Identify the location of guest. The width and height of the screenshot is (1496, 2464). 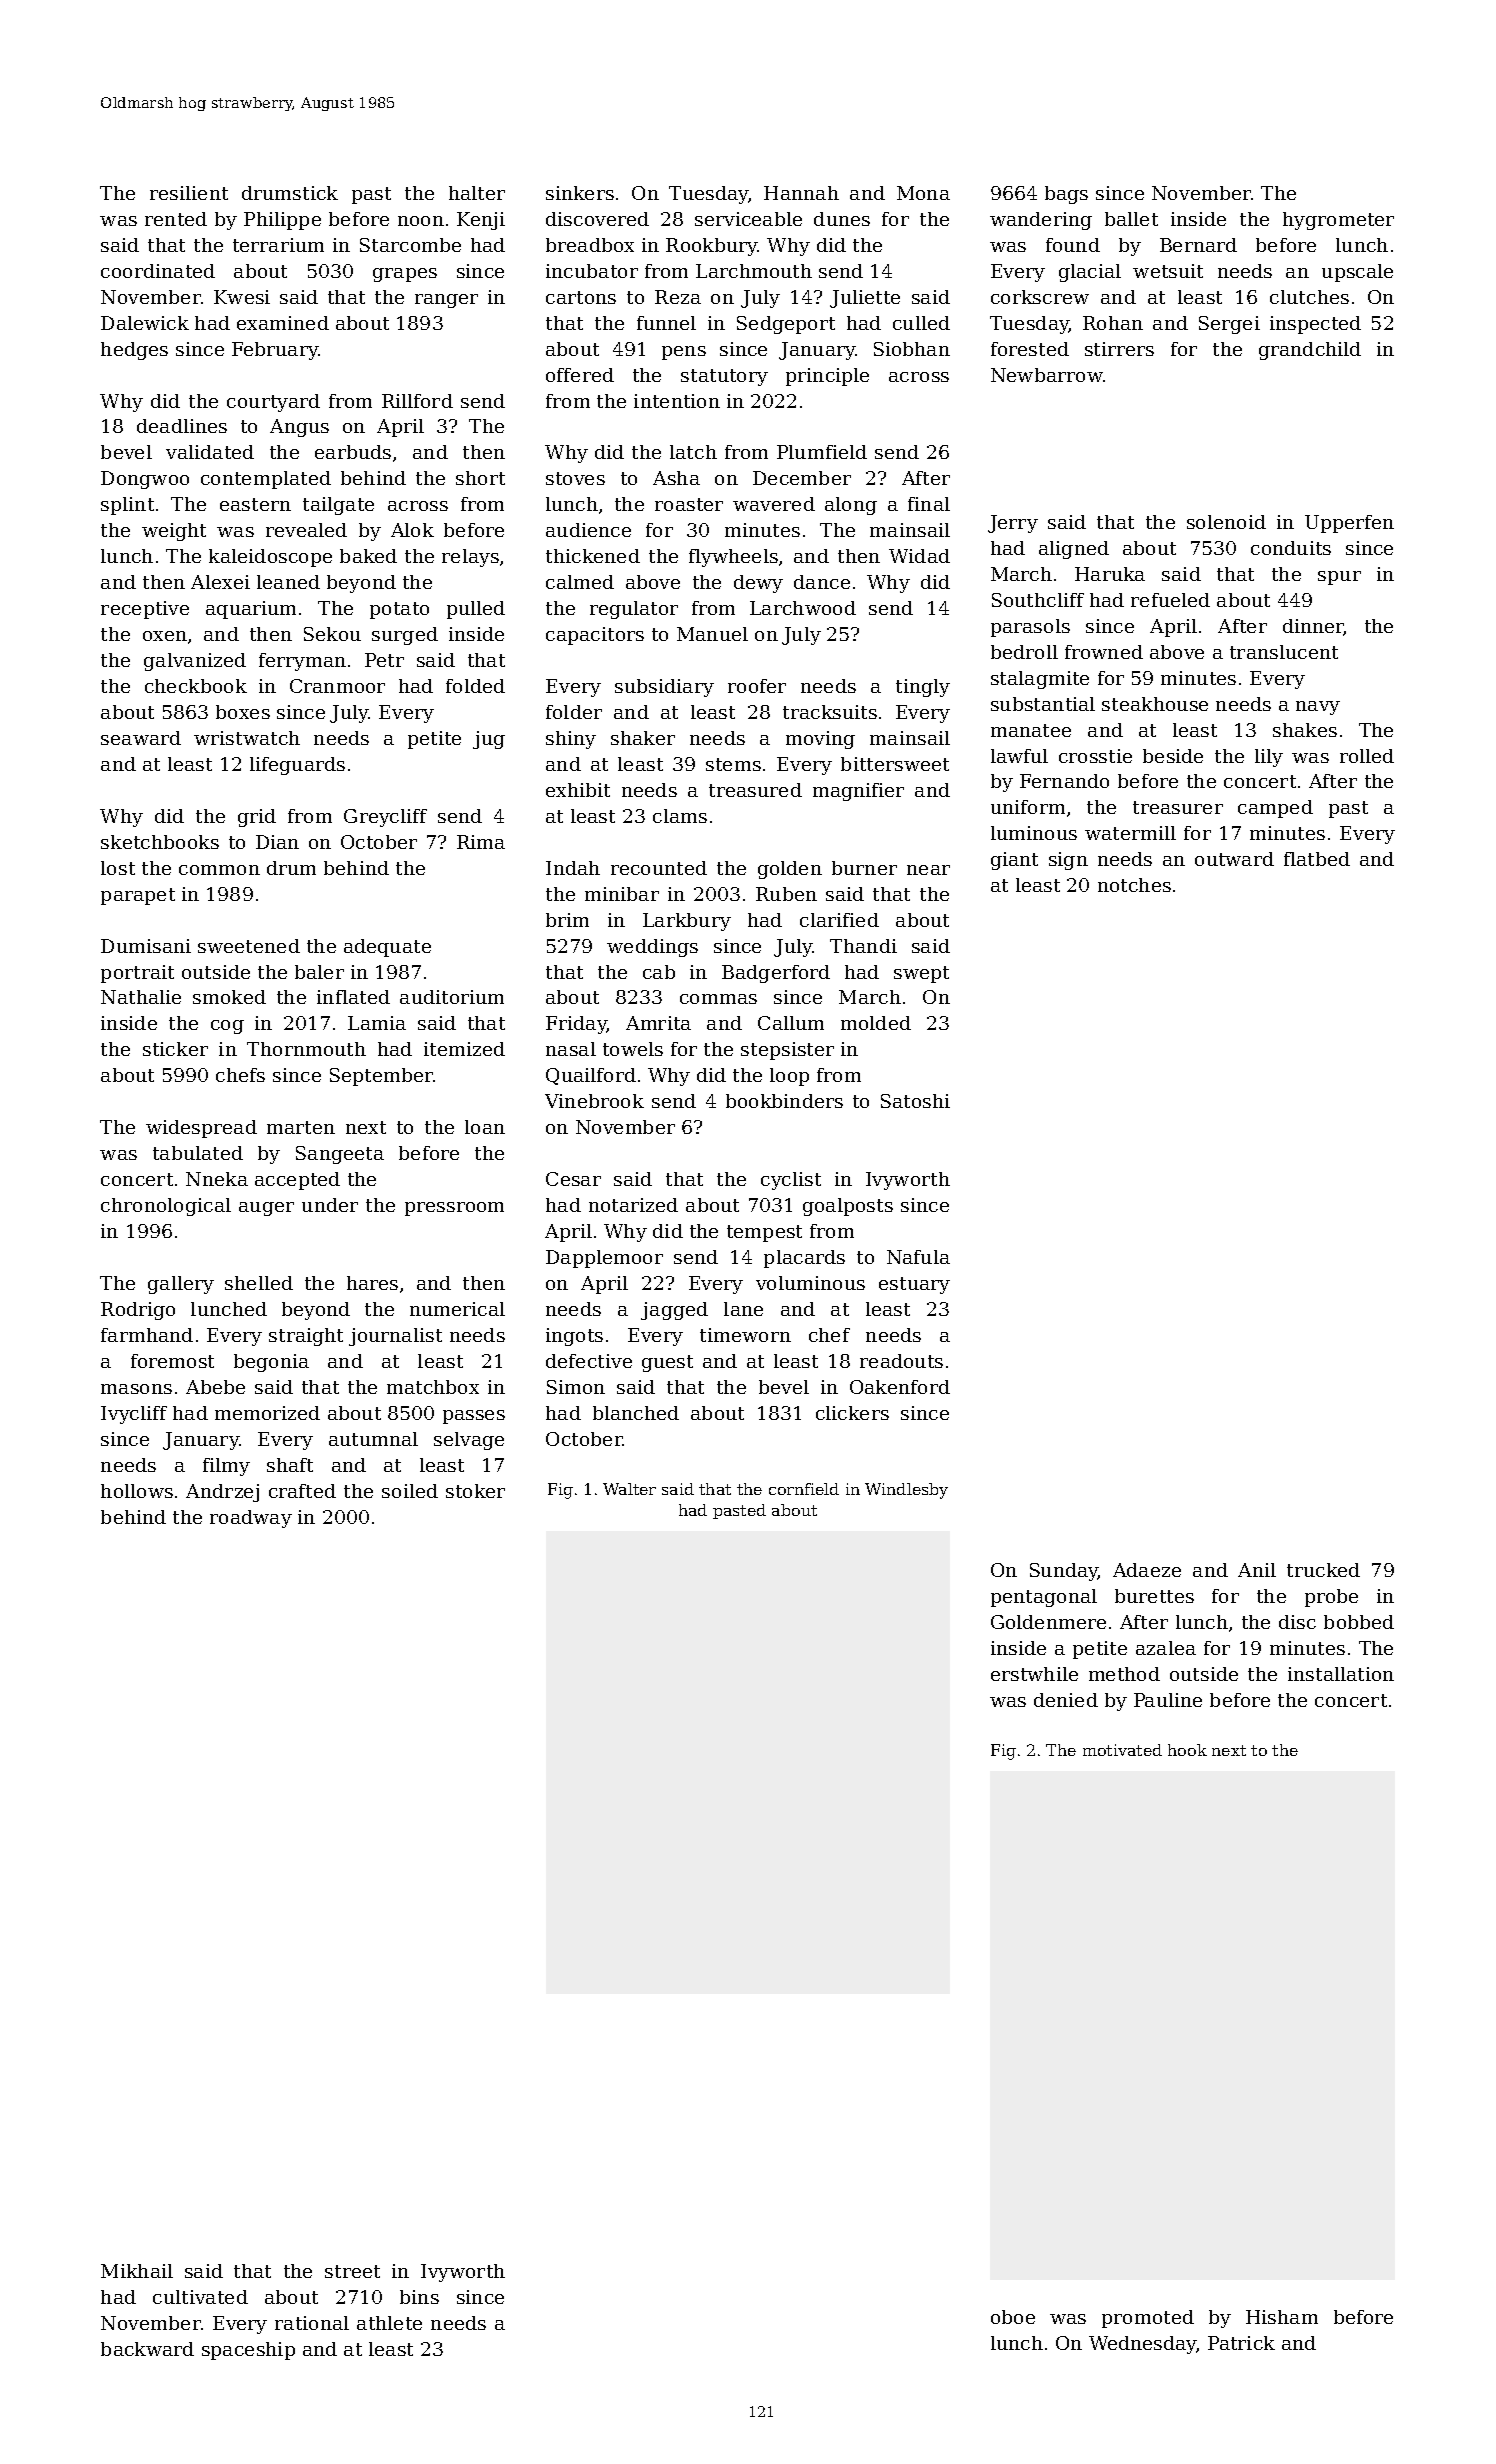
(667, 1363).
